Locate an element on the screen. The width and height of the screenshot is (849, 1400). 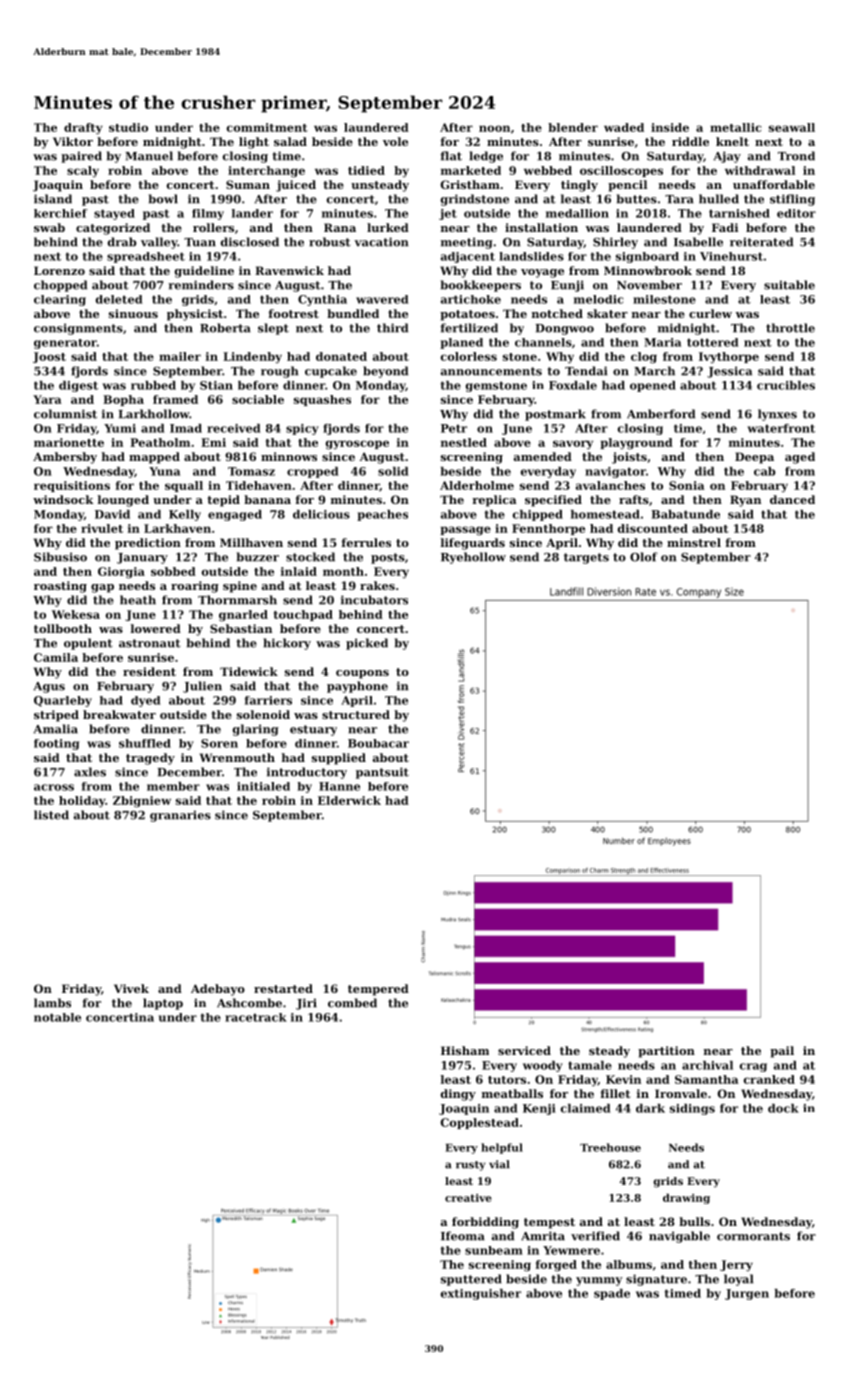
metallic is located at coordinates (735, 127).
